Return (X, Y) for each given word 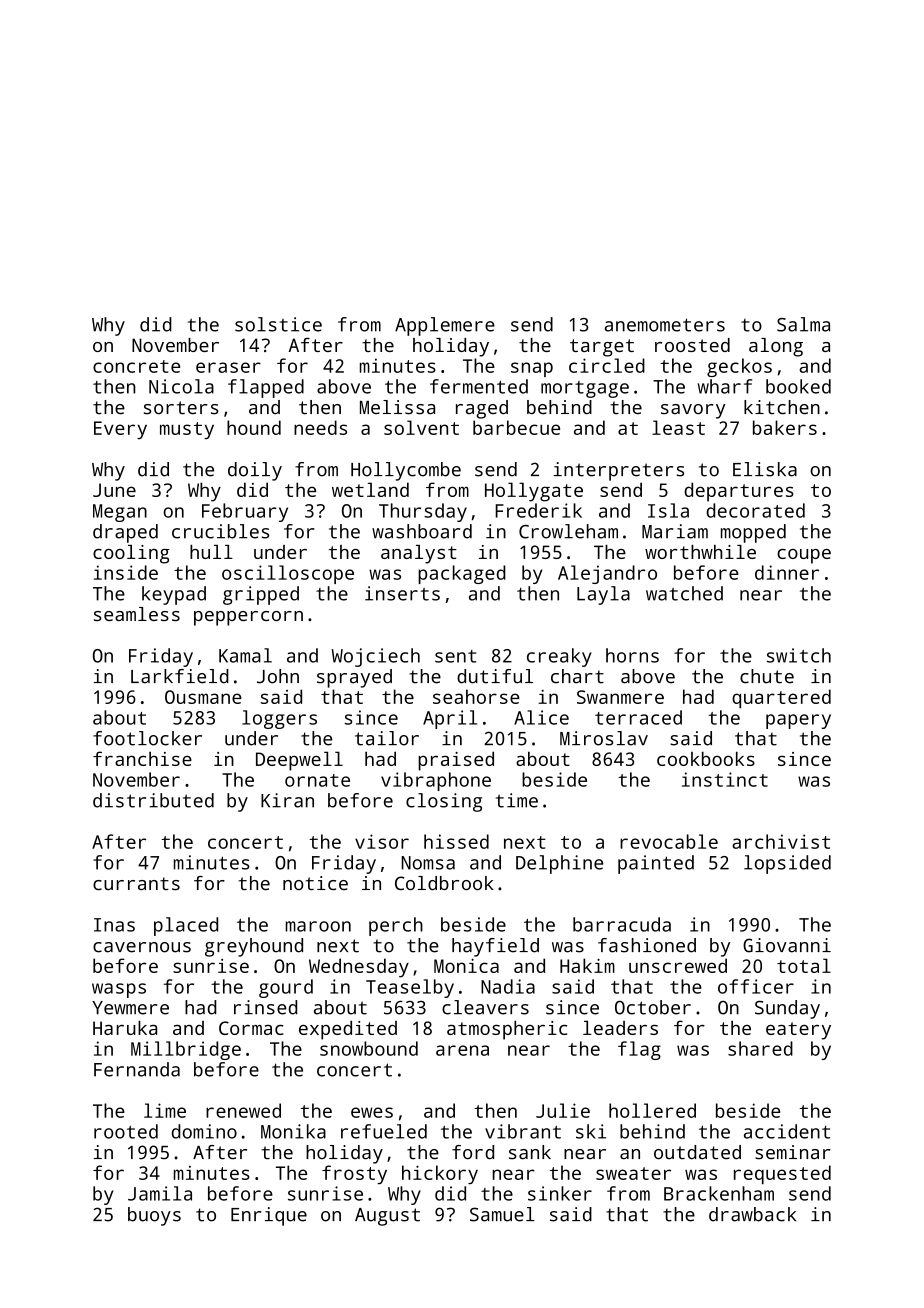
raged (482, 409)
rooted (126, 1131)
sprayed (354, 678)
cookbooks (706, 758)
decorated (755, 510)
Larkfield (180, 676)
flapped (266, 388)
